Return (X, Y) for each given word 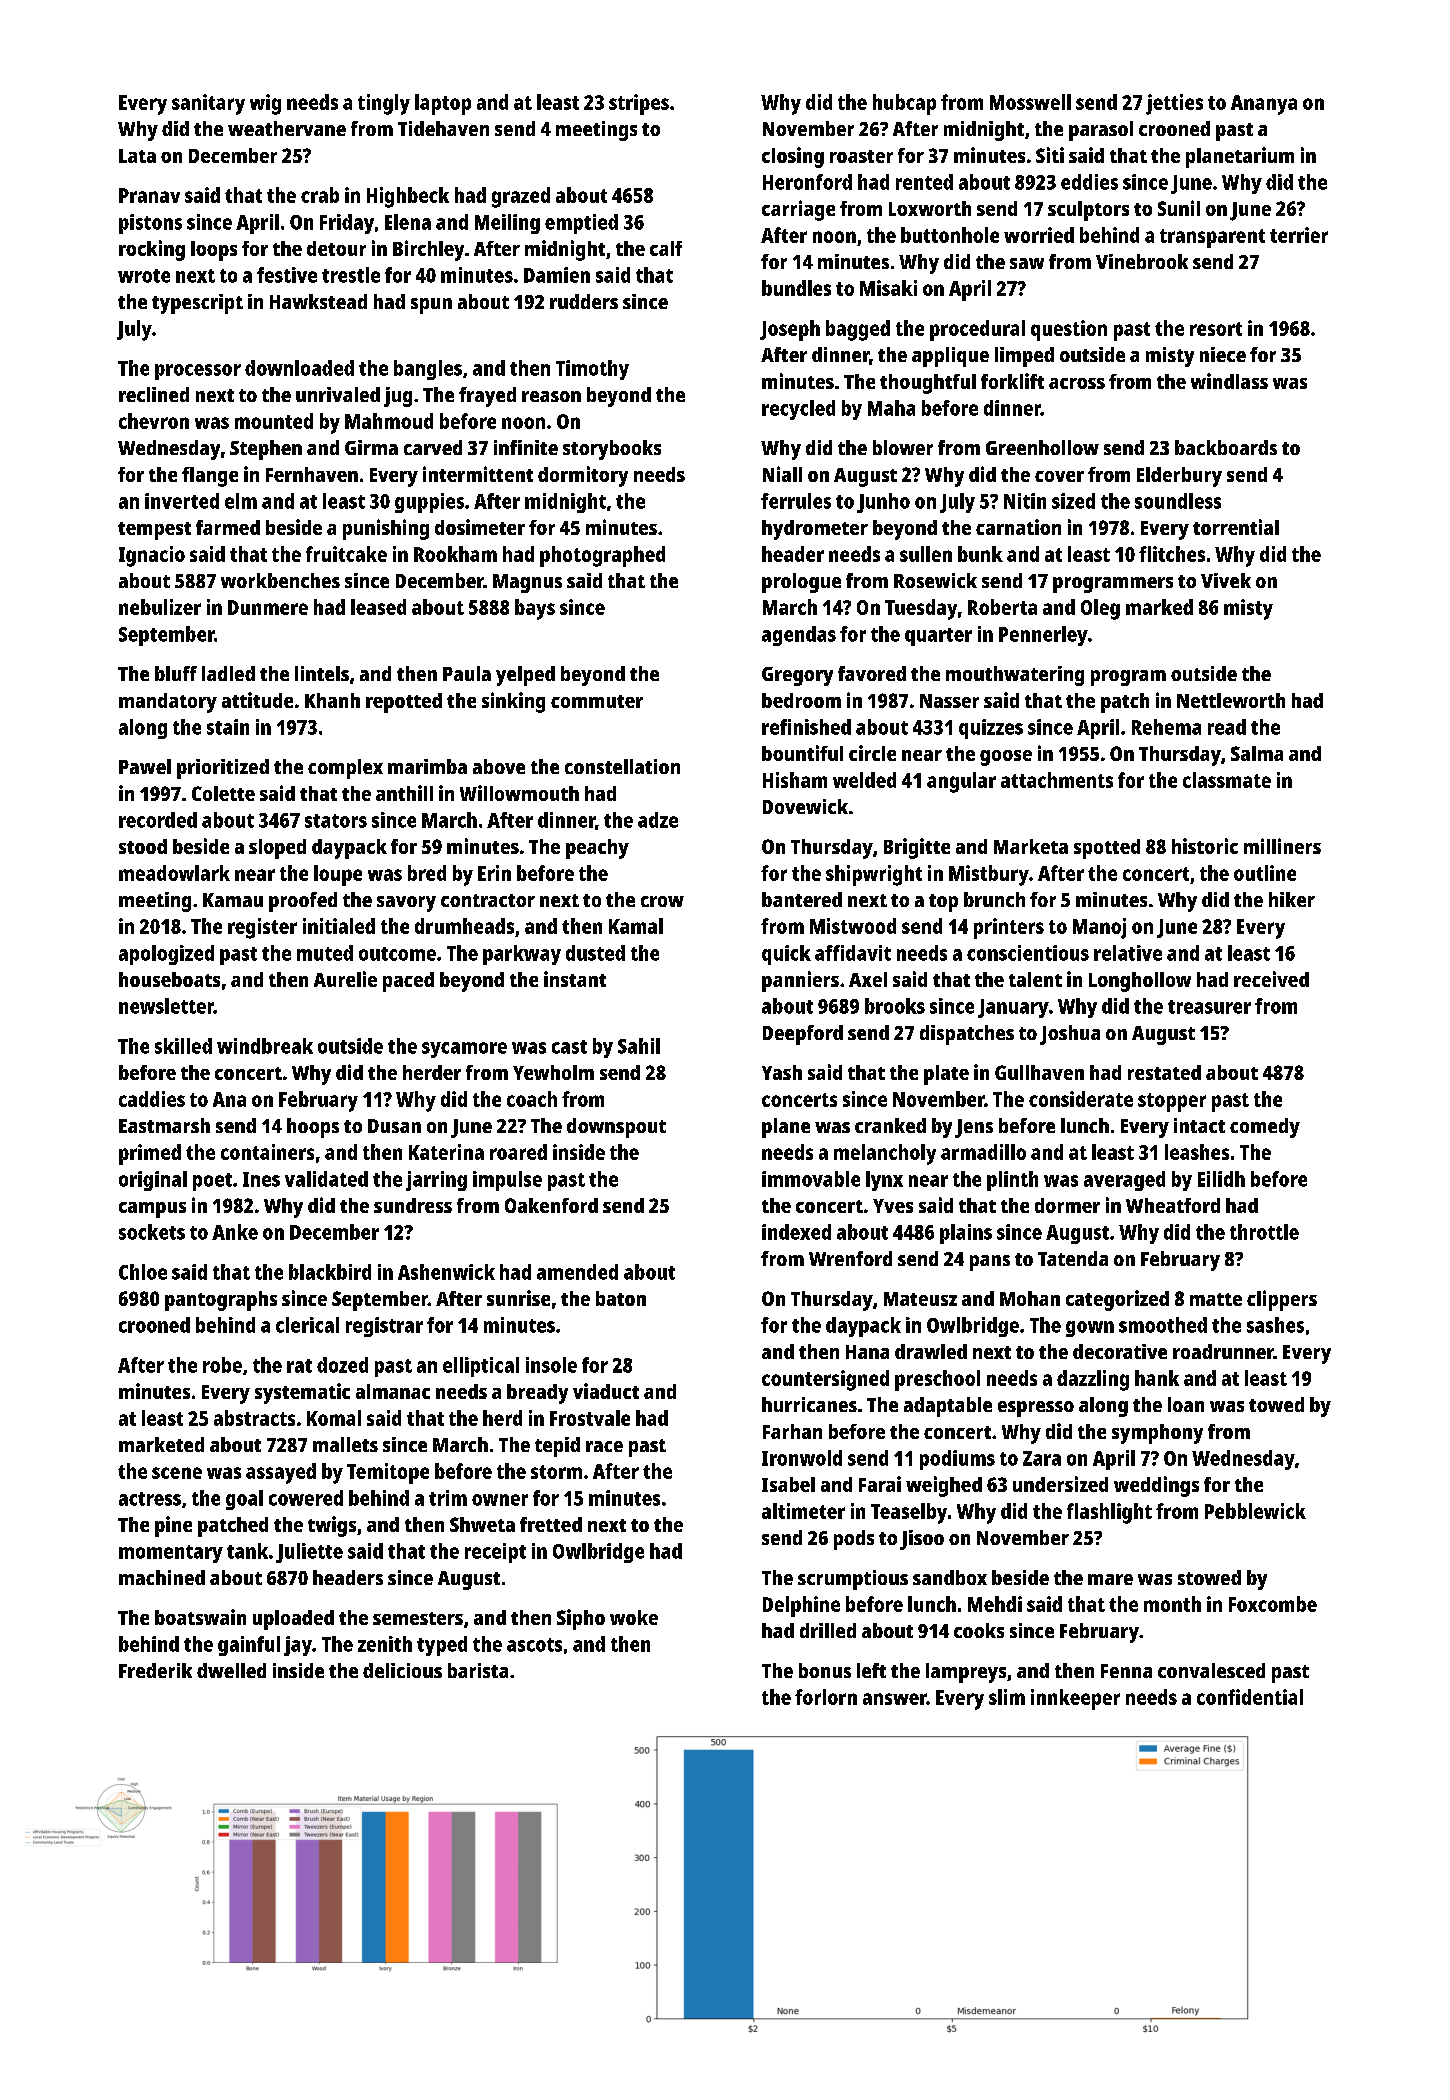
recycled (798, 410)
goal (244, 1500)
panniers (800, 981)
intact (1199, 1125)
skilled (183, 1046)
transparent (1212, 238)
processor (198, 372)
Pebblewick (1255, 1511)
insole (551, 1365)
